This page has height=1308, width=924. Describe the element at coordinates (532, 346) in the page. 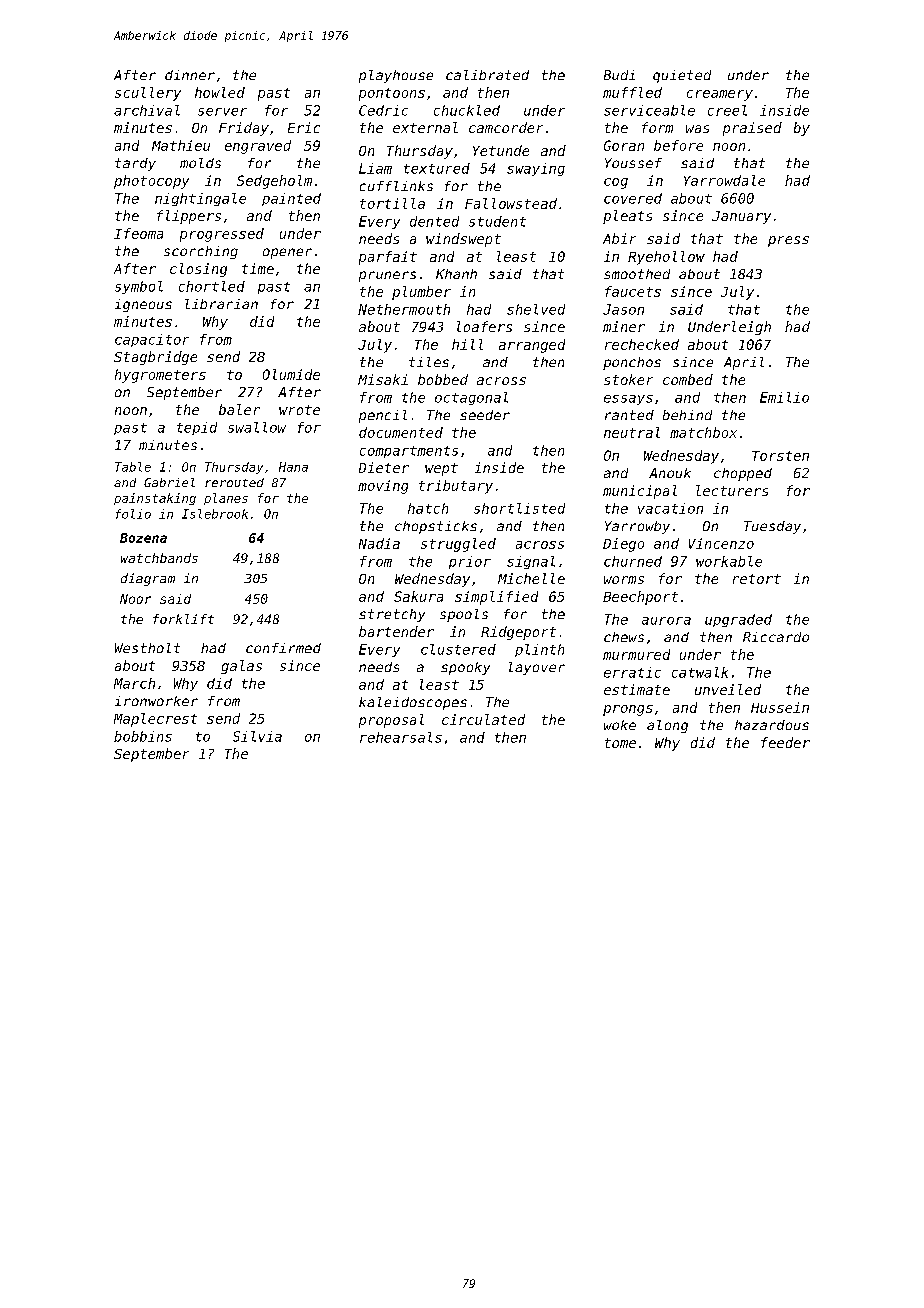

I see `arranged` at that location.
